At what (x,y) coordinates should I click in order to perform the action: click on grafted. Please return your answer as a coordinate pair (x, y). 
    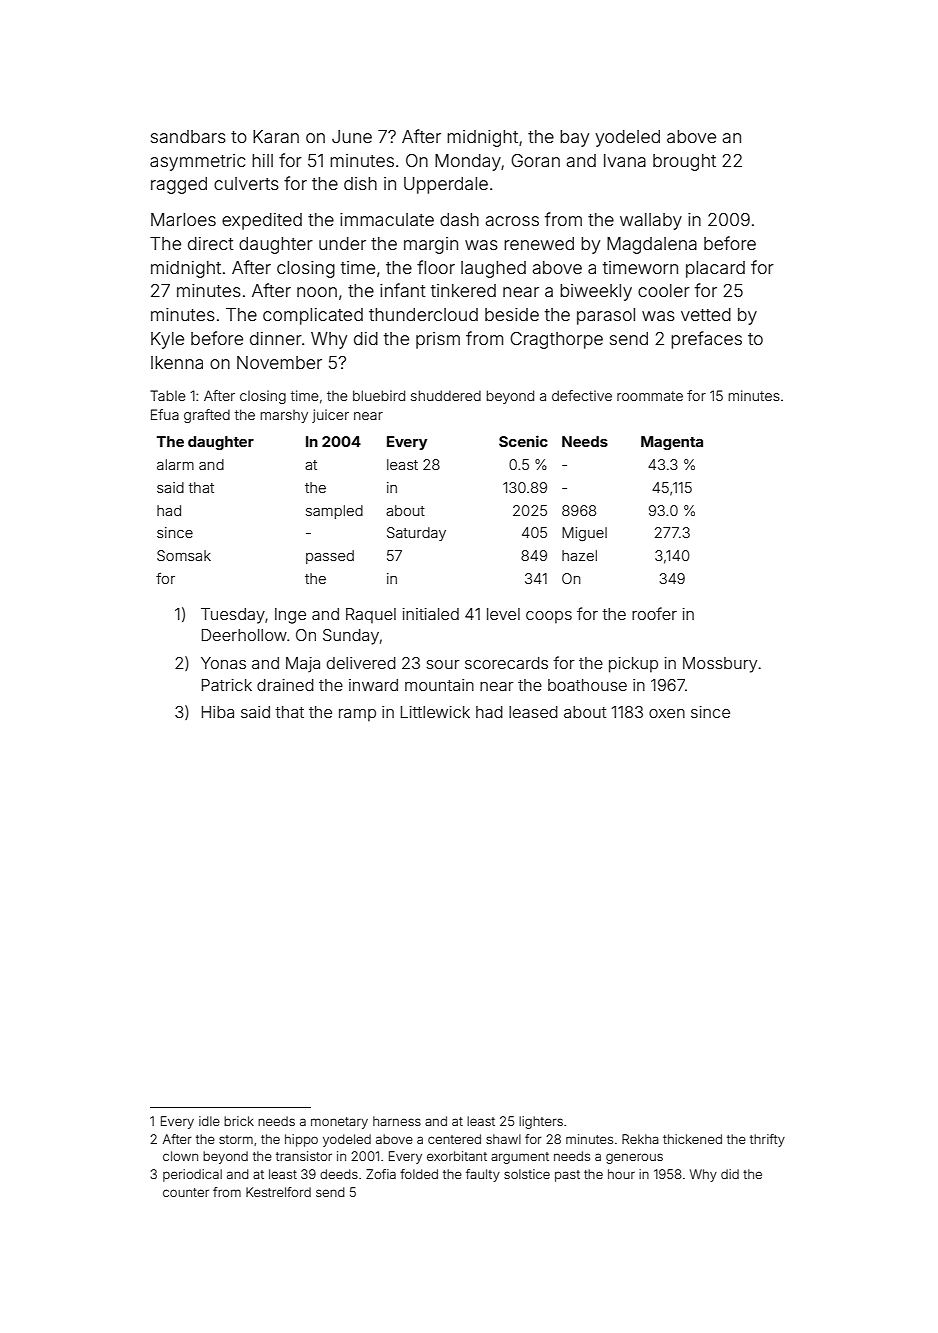
    Looking at the image, I should click on (207, 416).
